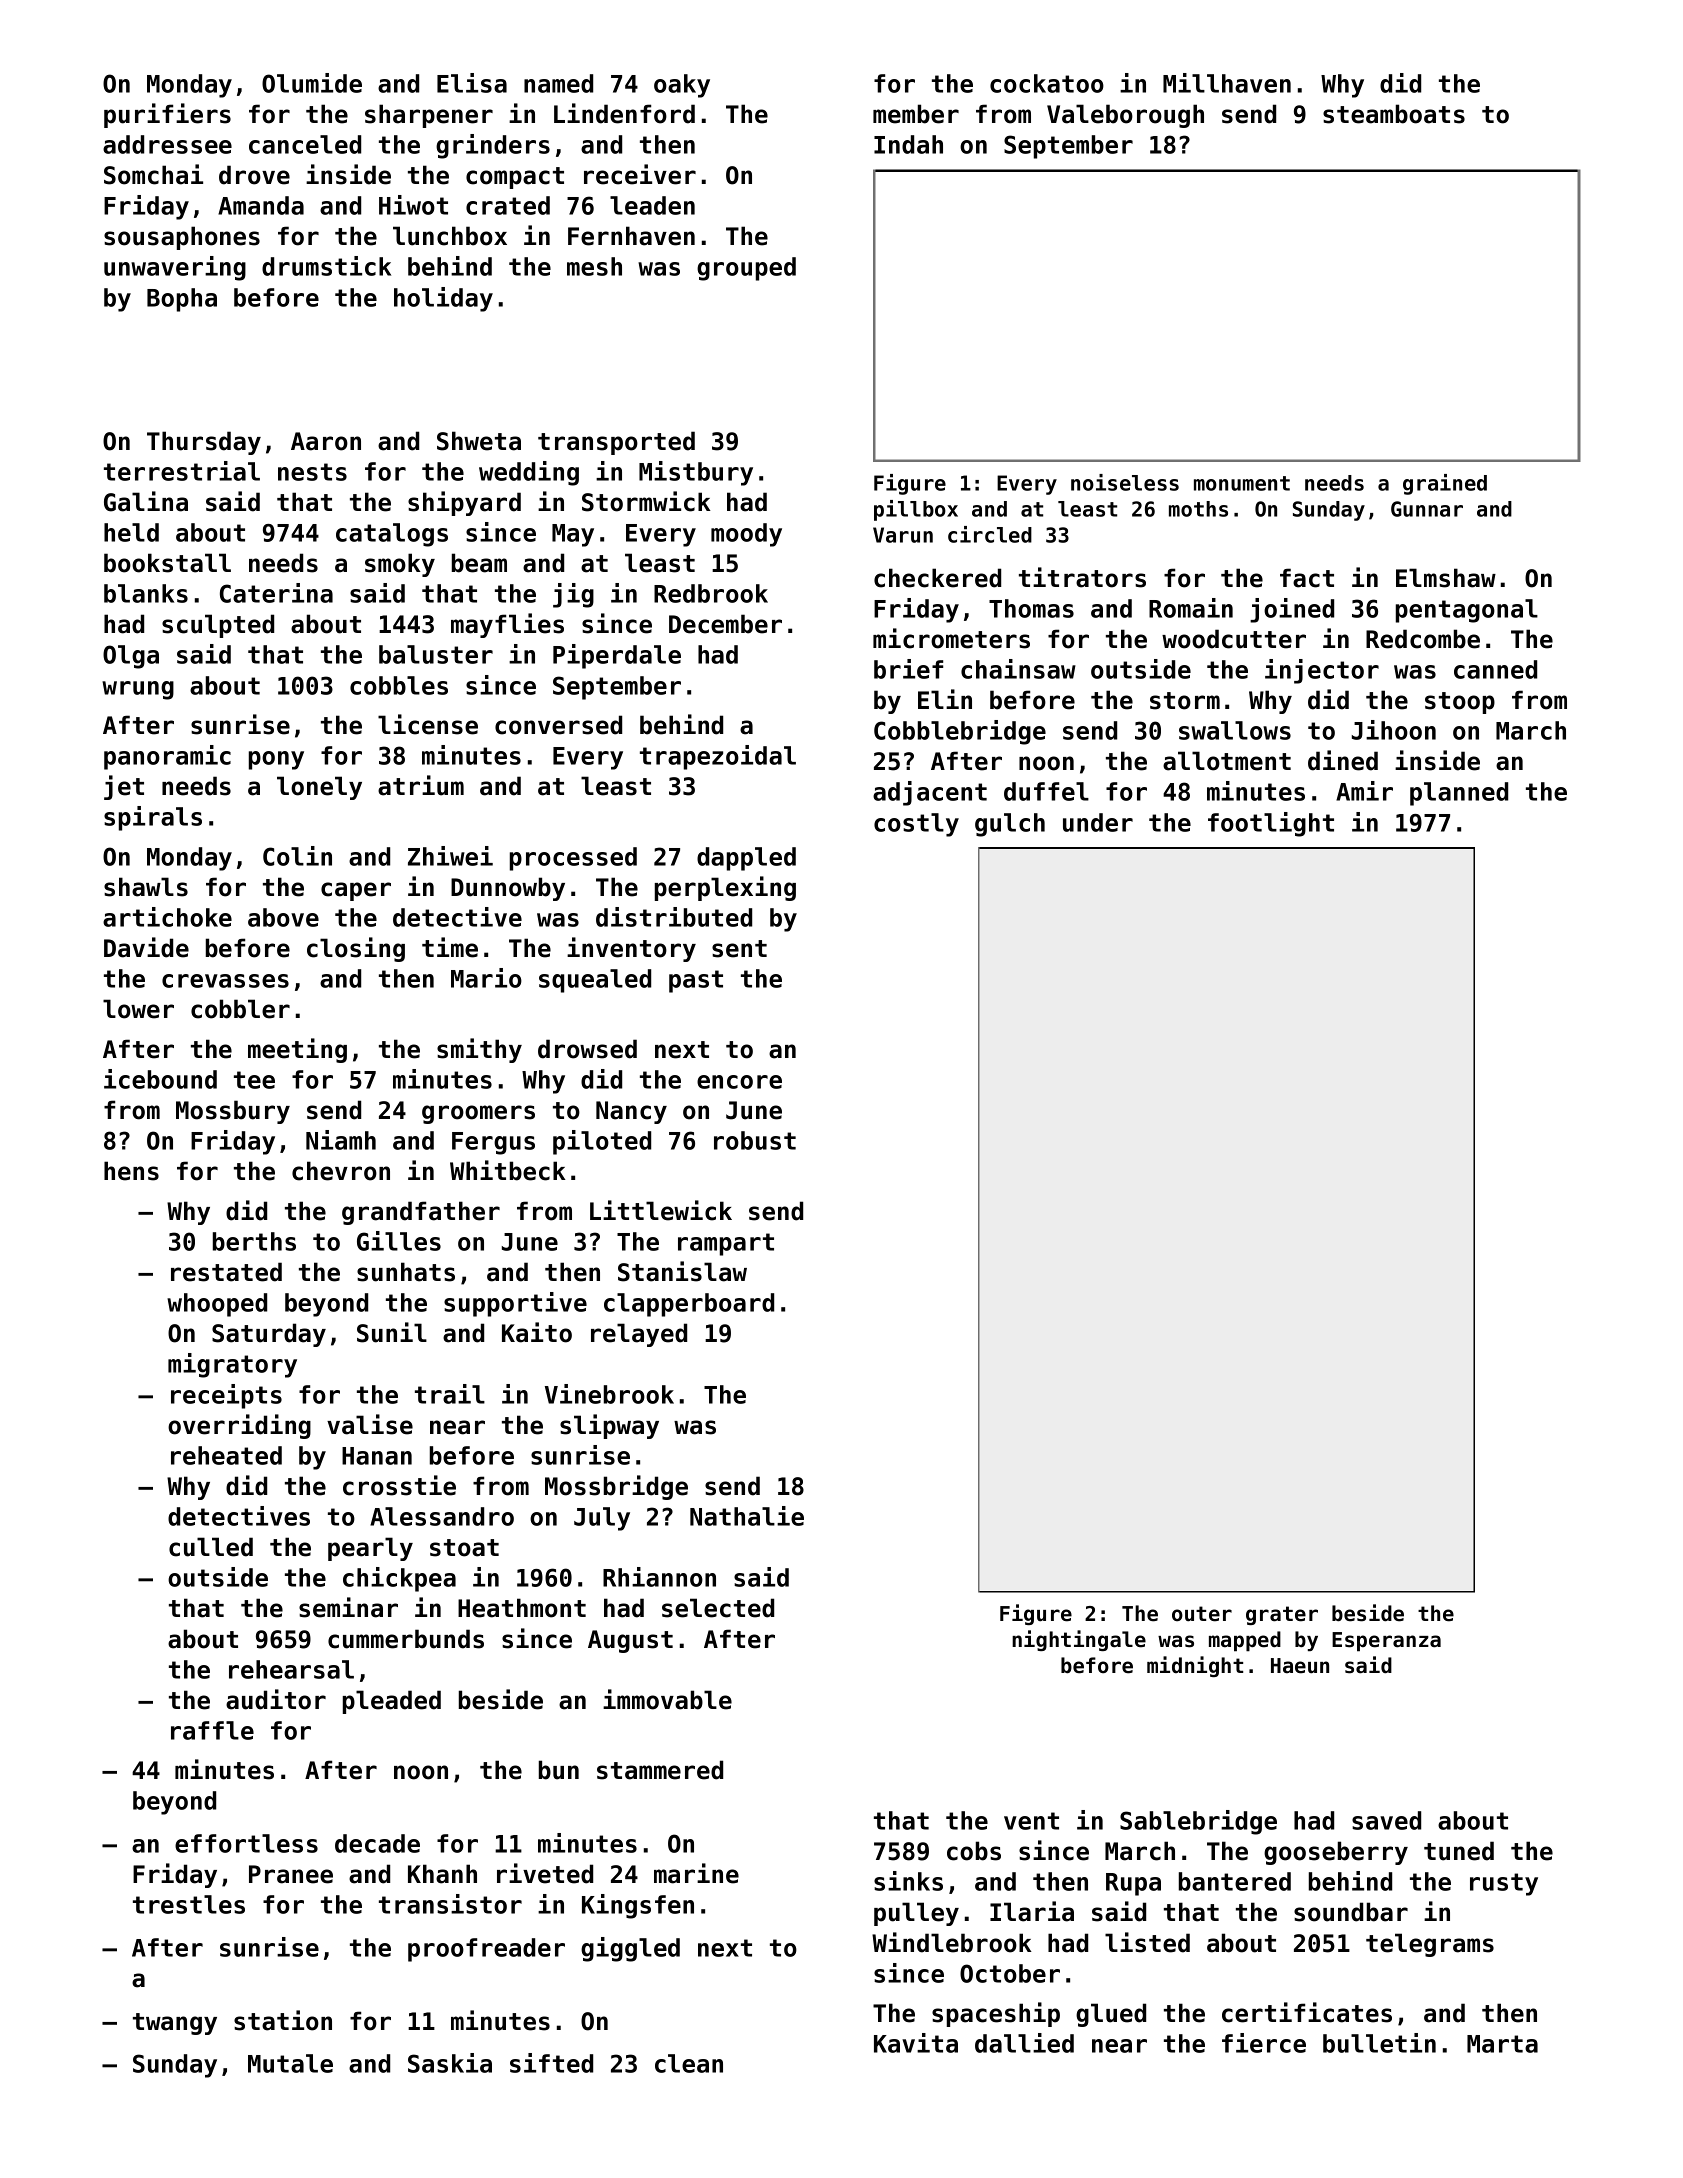 The width and height of the screenshot is (1683, 2178). What do you see at coordinates (443, 299) in the screenshot?
I see `holiday` at bounding box center [443, 299].
